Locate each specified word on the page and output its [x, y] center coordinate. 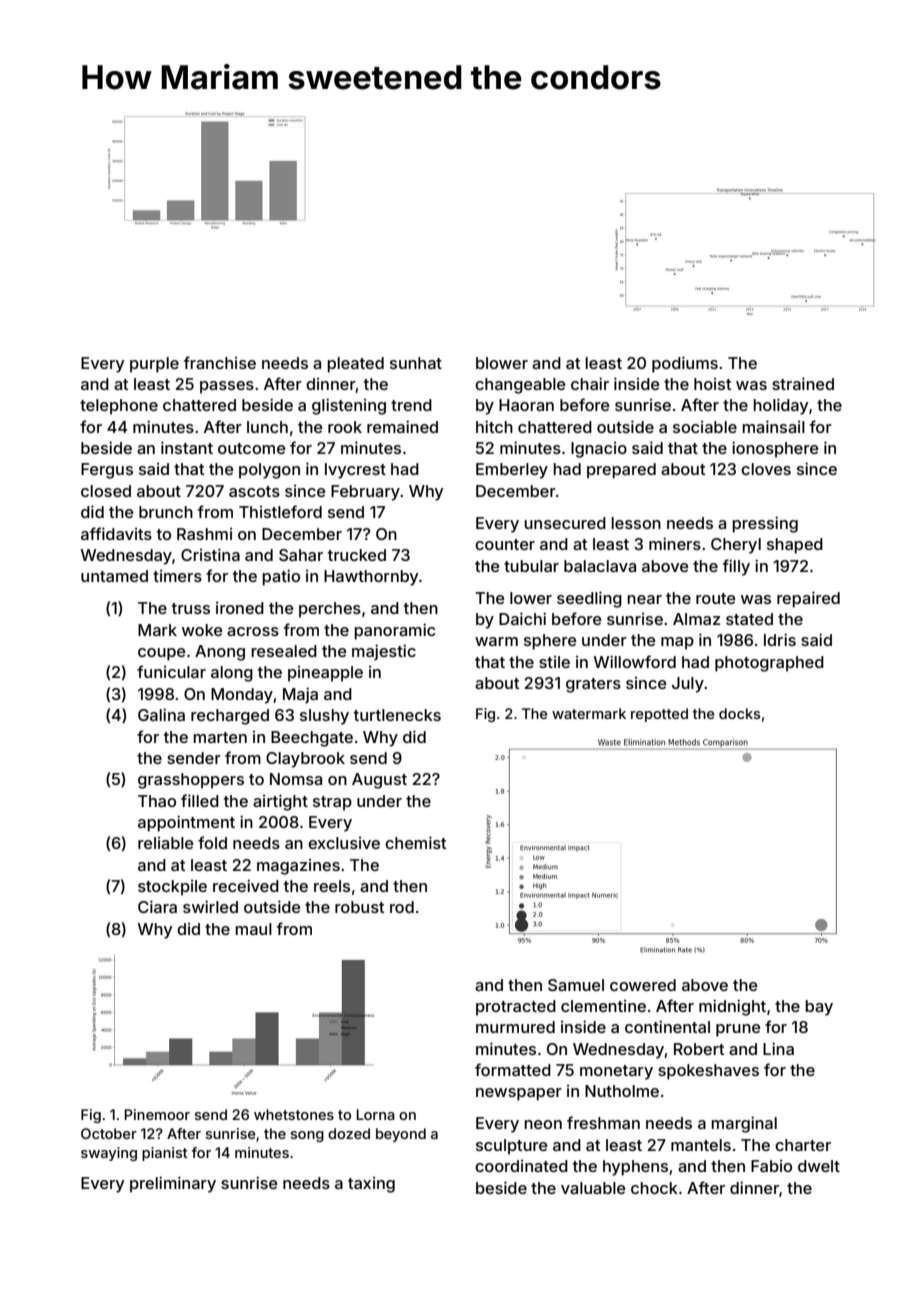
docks [739, 713]
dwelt [819, 1166]
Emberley [512, 471]
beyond [401, 1135]
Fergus [107, 471]
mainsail [773, 426]
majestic [384, 652]
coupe [161, 654]
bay [819, 1008]
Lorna [375, 1114]
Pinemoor [157, 1114]
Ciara [157, 906]
